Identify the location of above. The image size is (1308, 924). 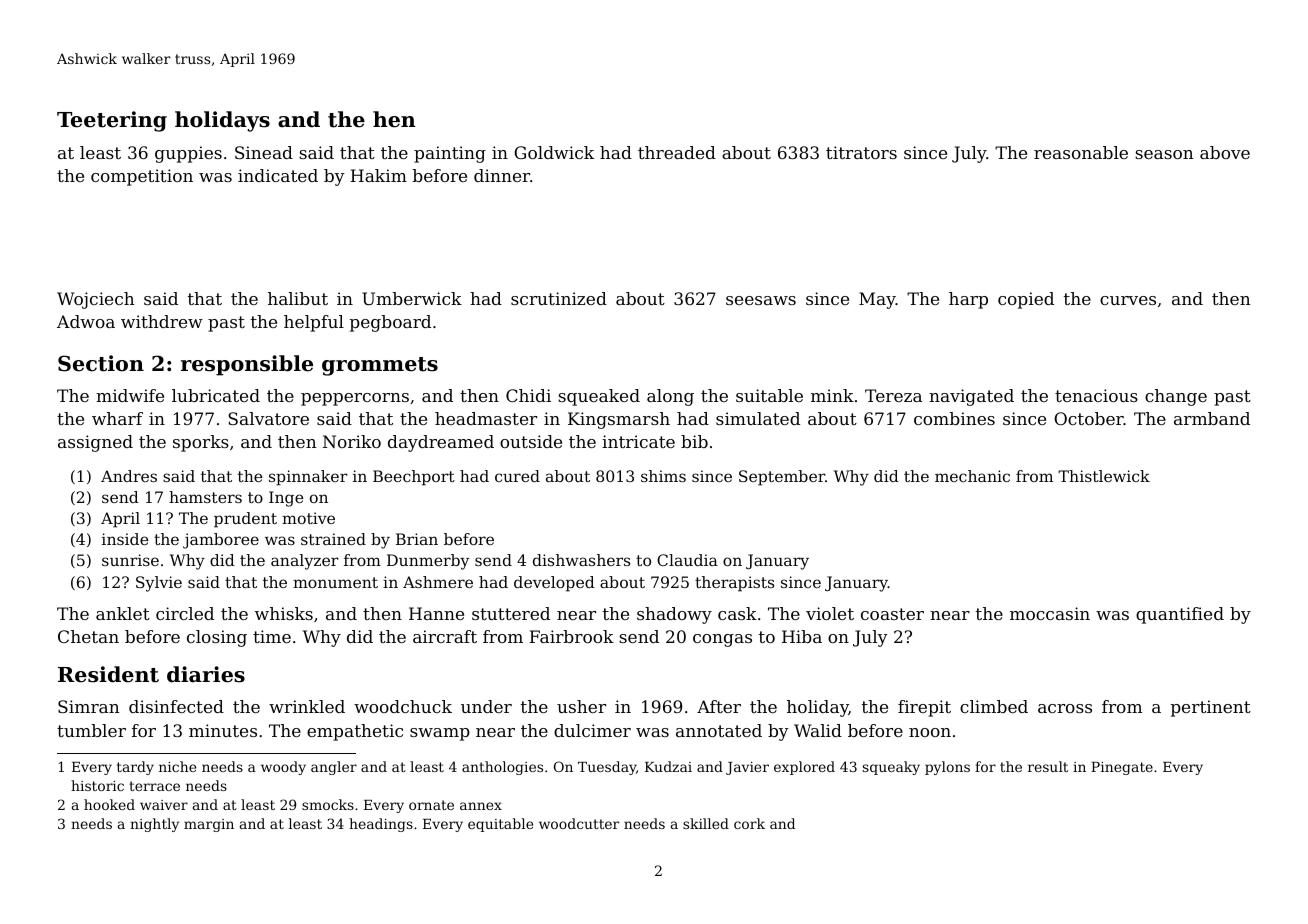
(1225, 152).
